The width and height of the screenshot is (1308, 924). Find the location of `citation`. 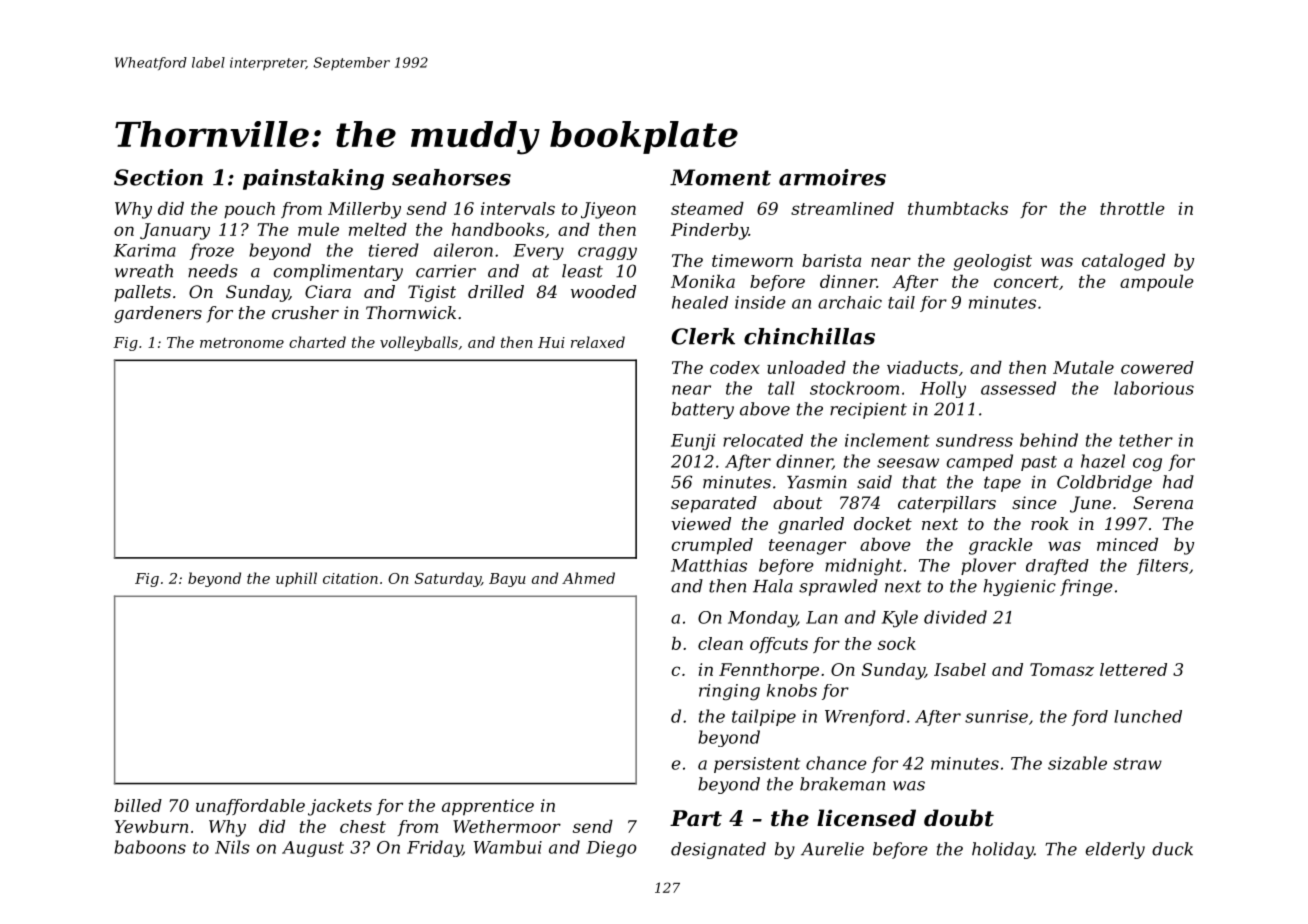

citation is located at coordinates (350, 578).
